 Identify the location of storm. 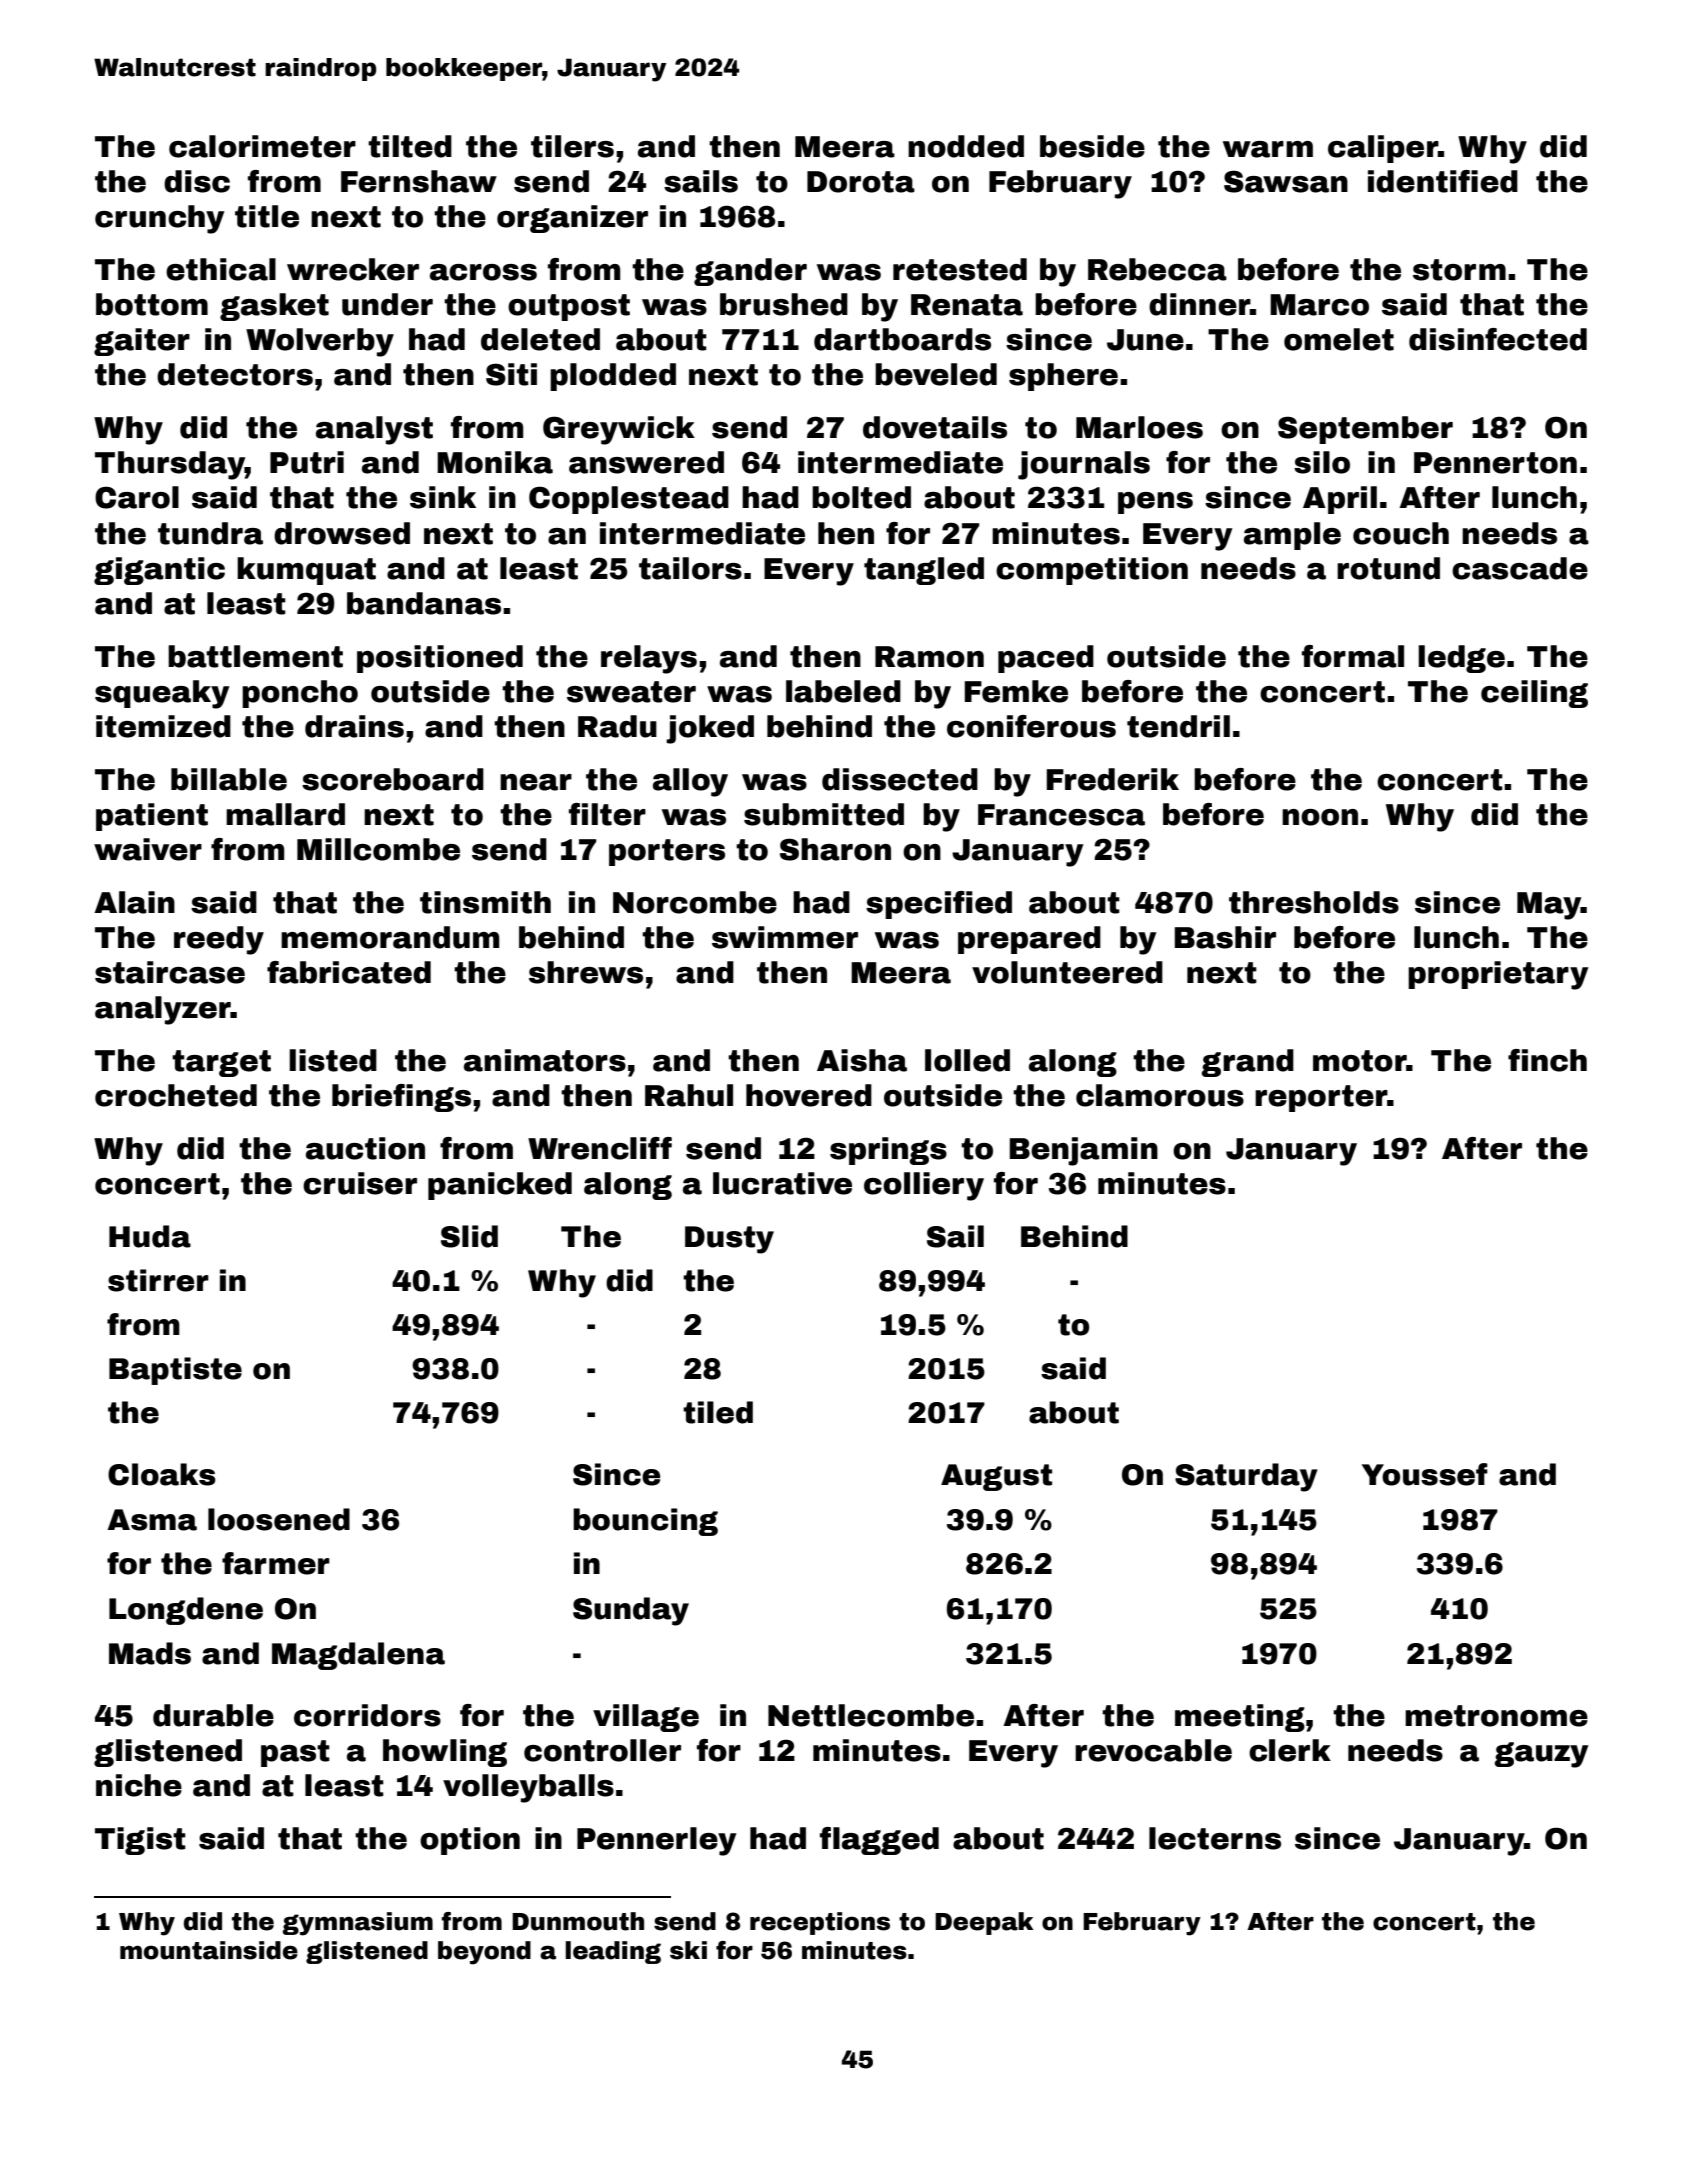
(1459, 270).
